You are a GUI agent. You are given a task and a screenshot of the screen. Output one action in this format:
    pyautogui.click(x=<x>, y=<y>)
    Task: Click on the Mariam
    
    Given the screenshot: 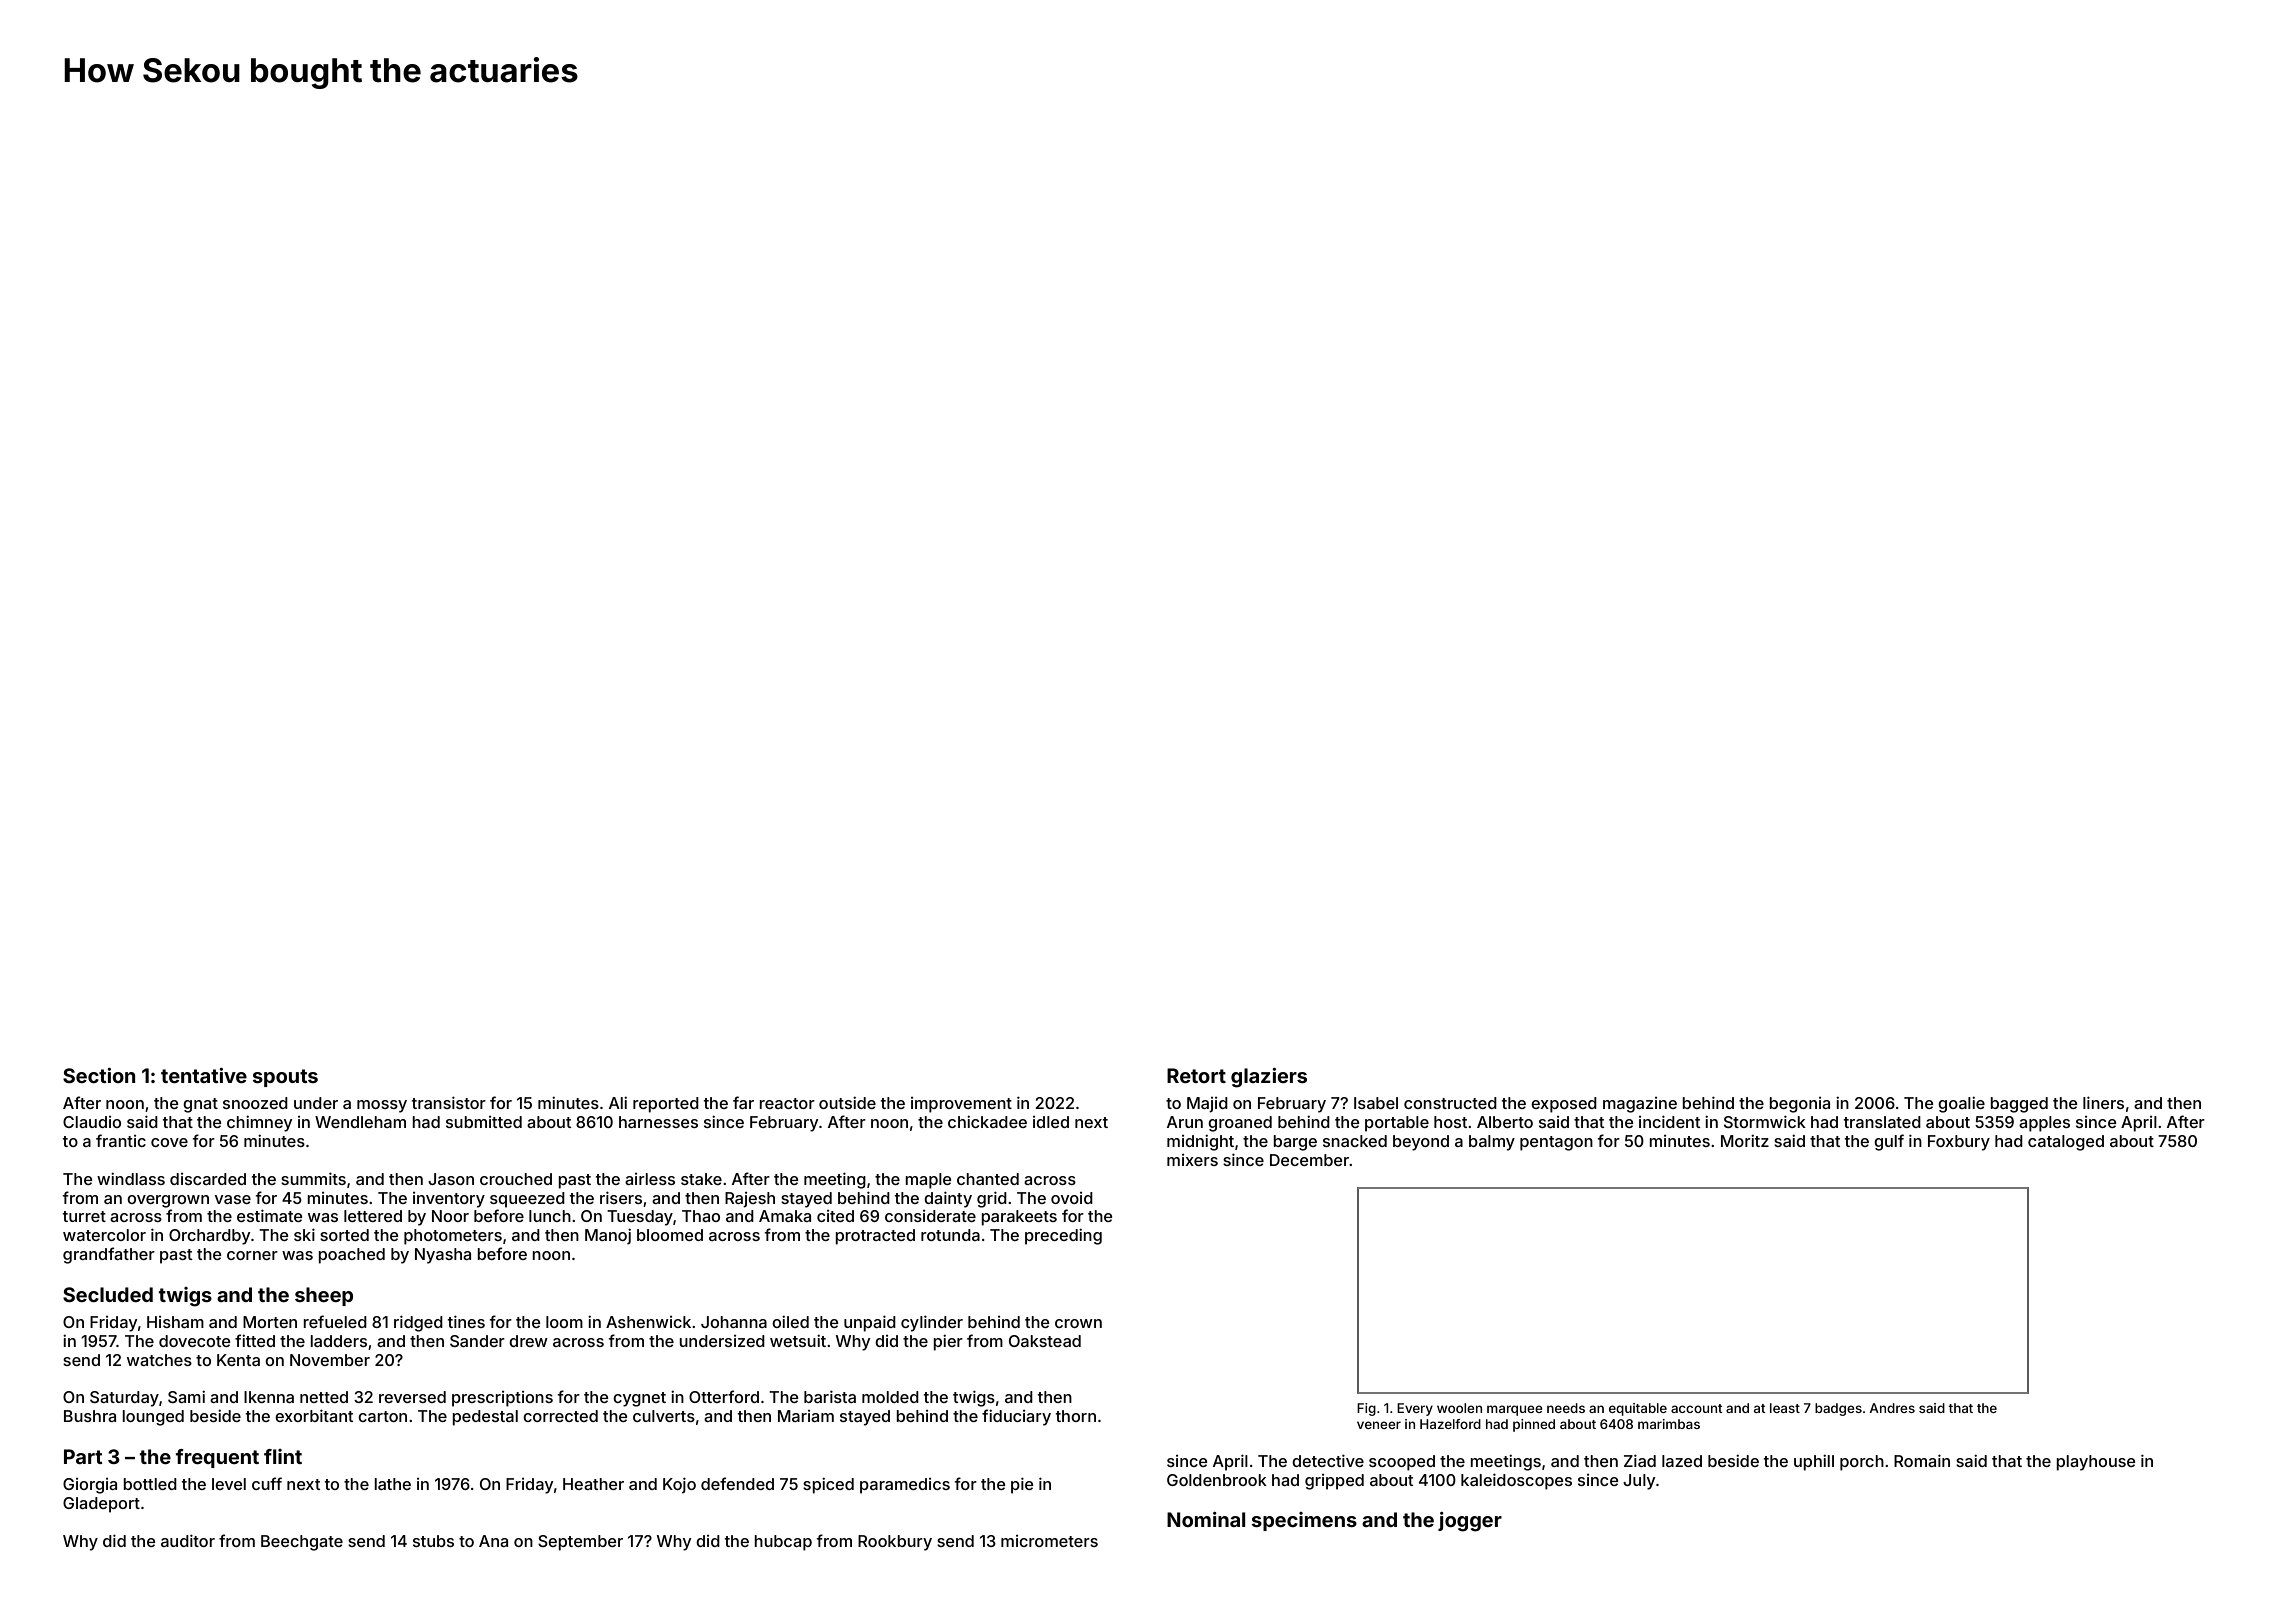 What is the action you would take?
    pyautogui.click(x=806, y=1416)
